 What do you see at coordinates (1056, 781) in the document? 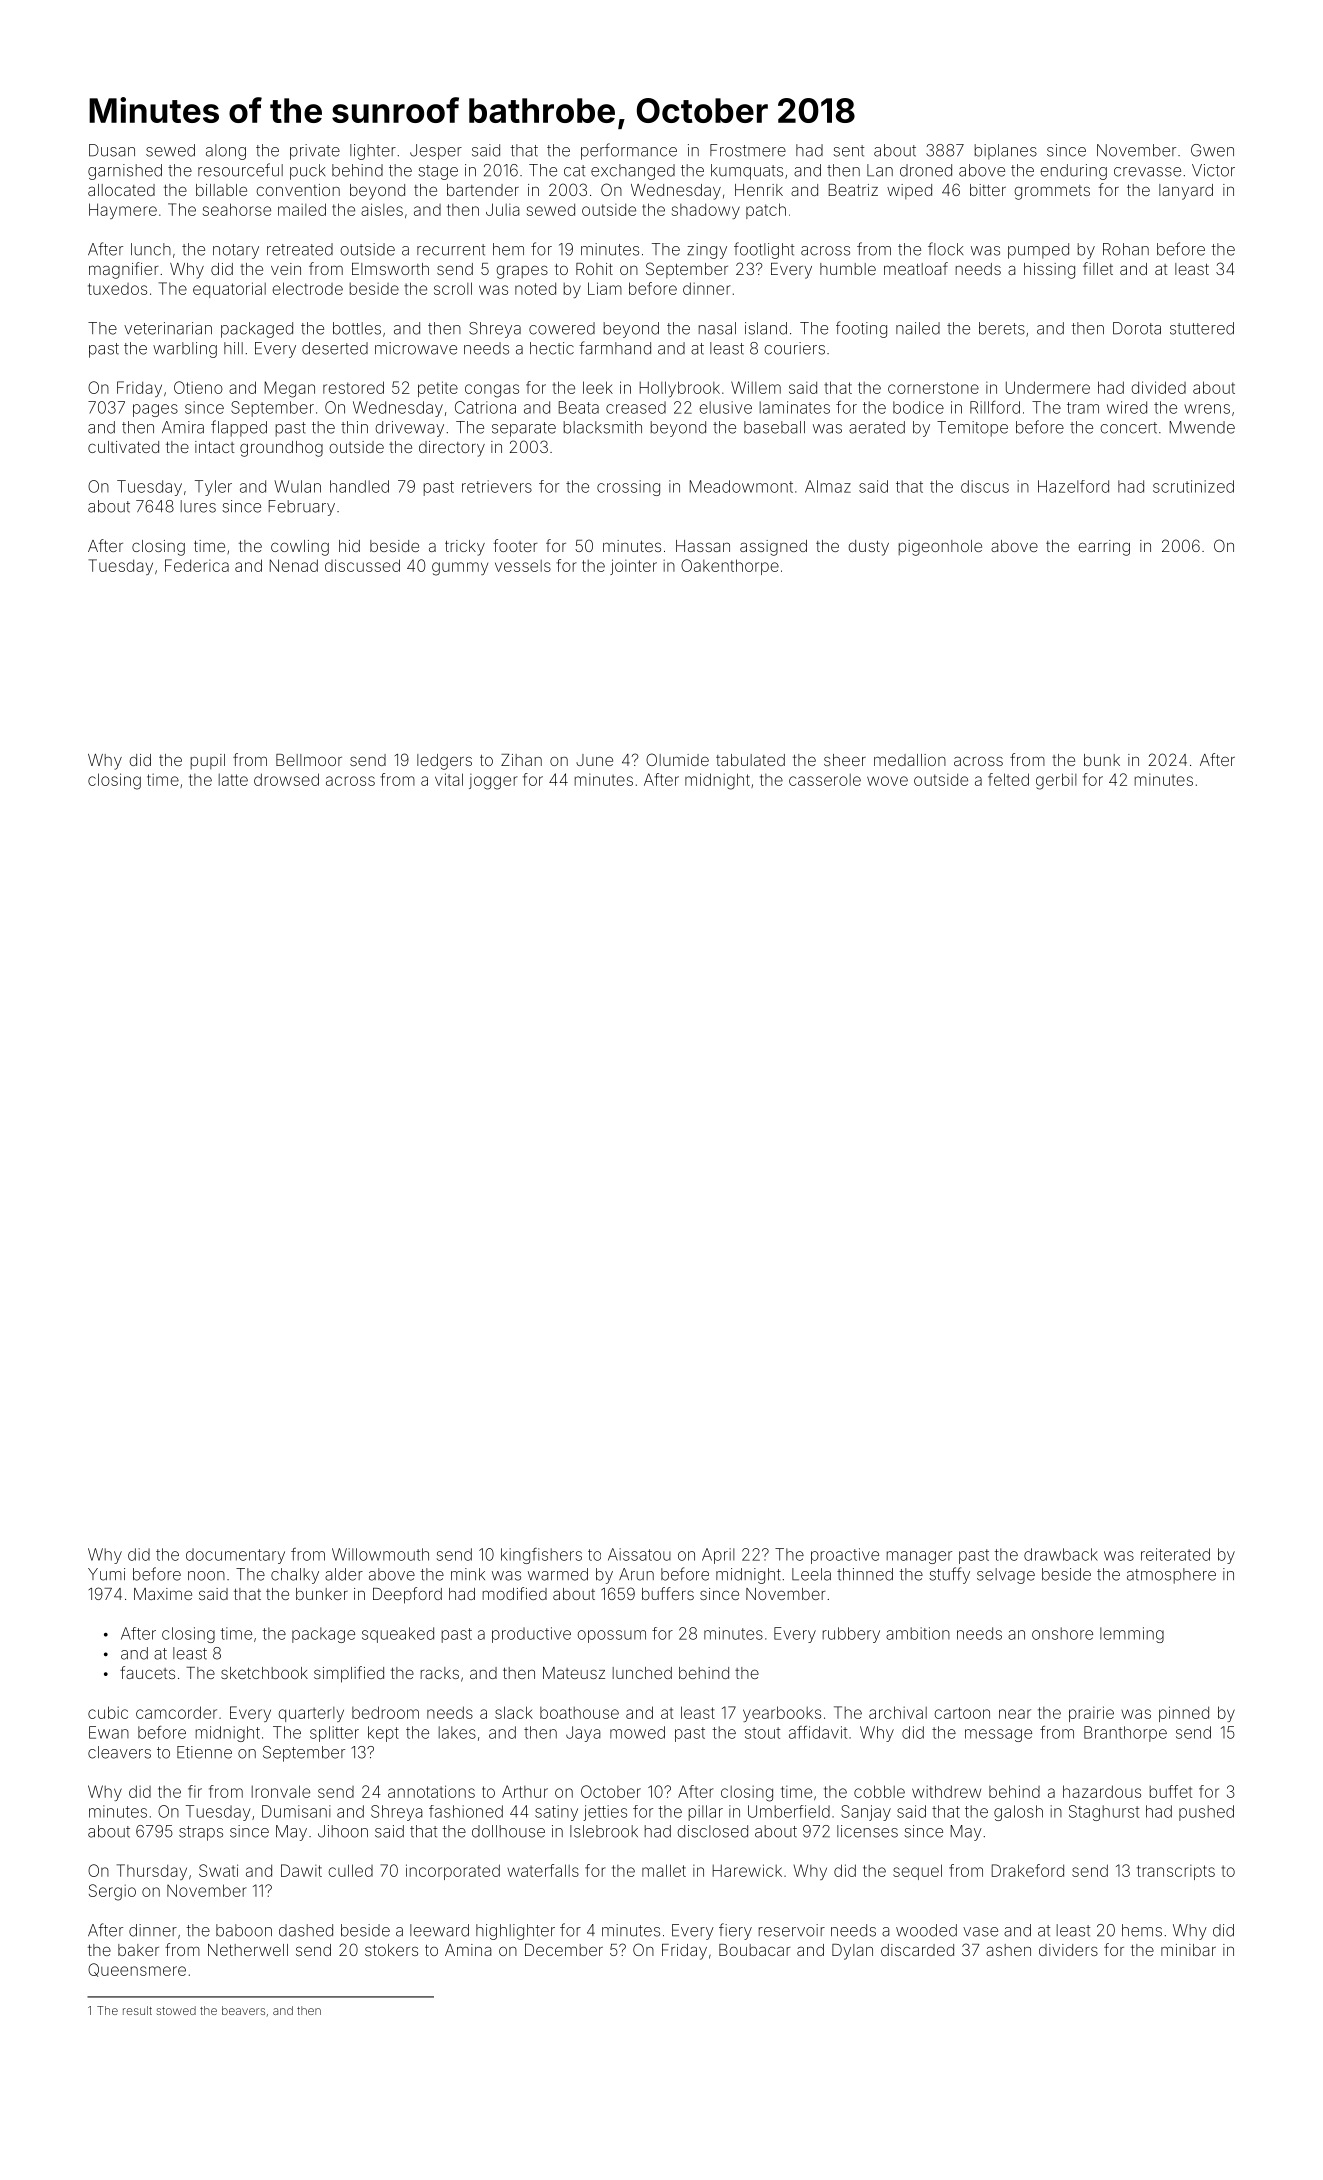
I see `gerbil` at bounding box center [1056, 781].
